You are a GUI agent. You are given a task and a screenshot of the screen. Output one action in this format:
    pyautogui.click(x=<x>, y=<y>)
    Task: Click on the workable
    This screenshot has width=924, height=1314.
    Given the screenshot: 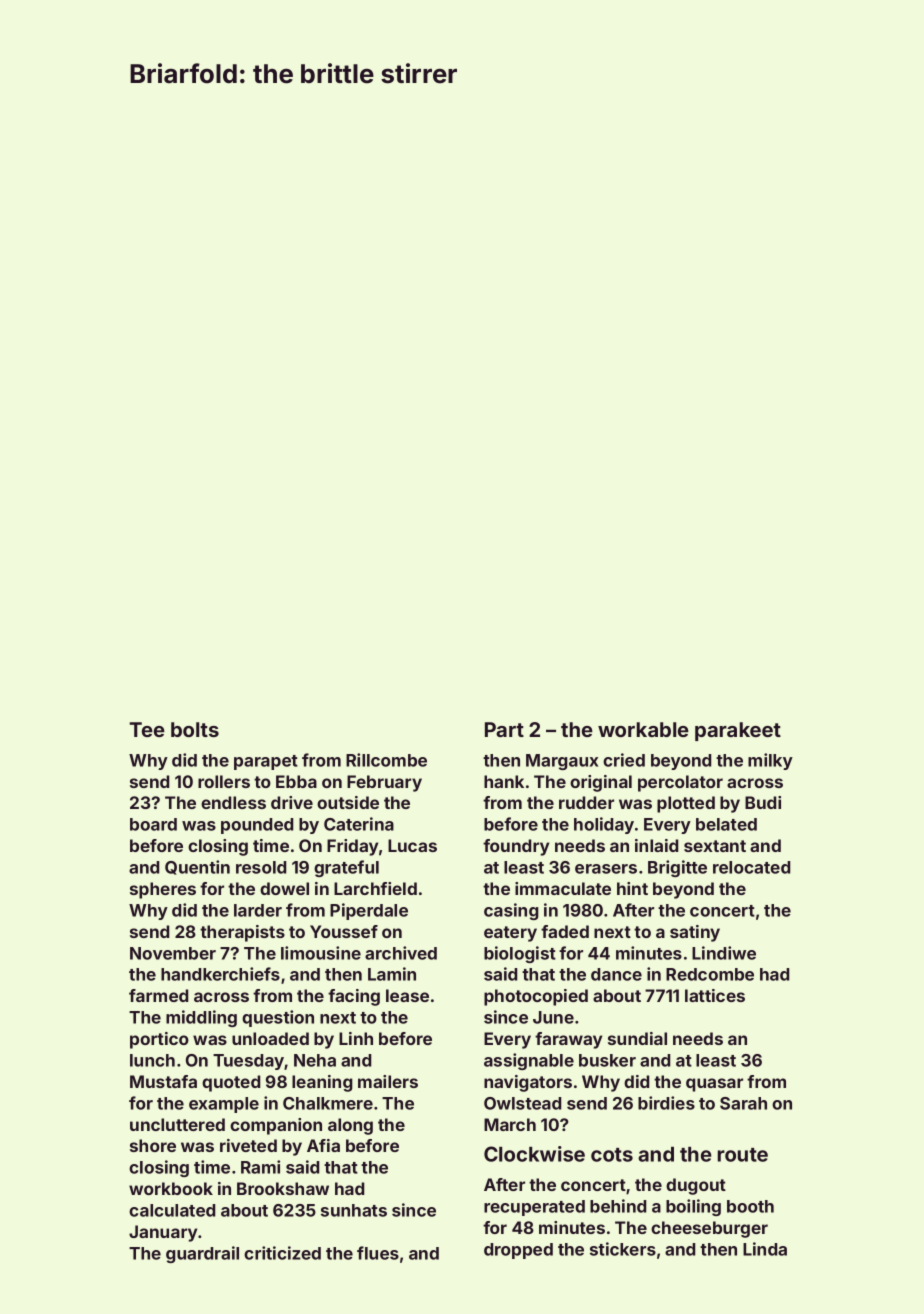 What is the action you would take?
    pyautogui.click(x=643, y=729)
